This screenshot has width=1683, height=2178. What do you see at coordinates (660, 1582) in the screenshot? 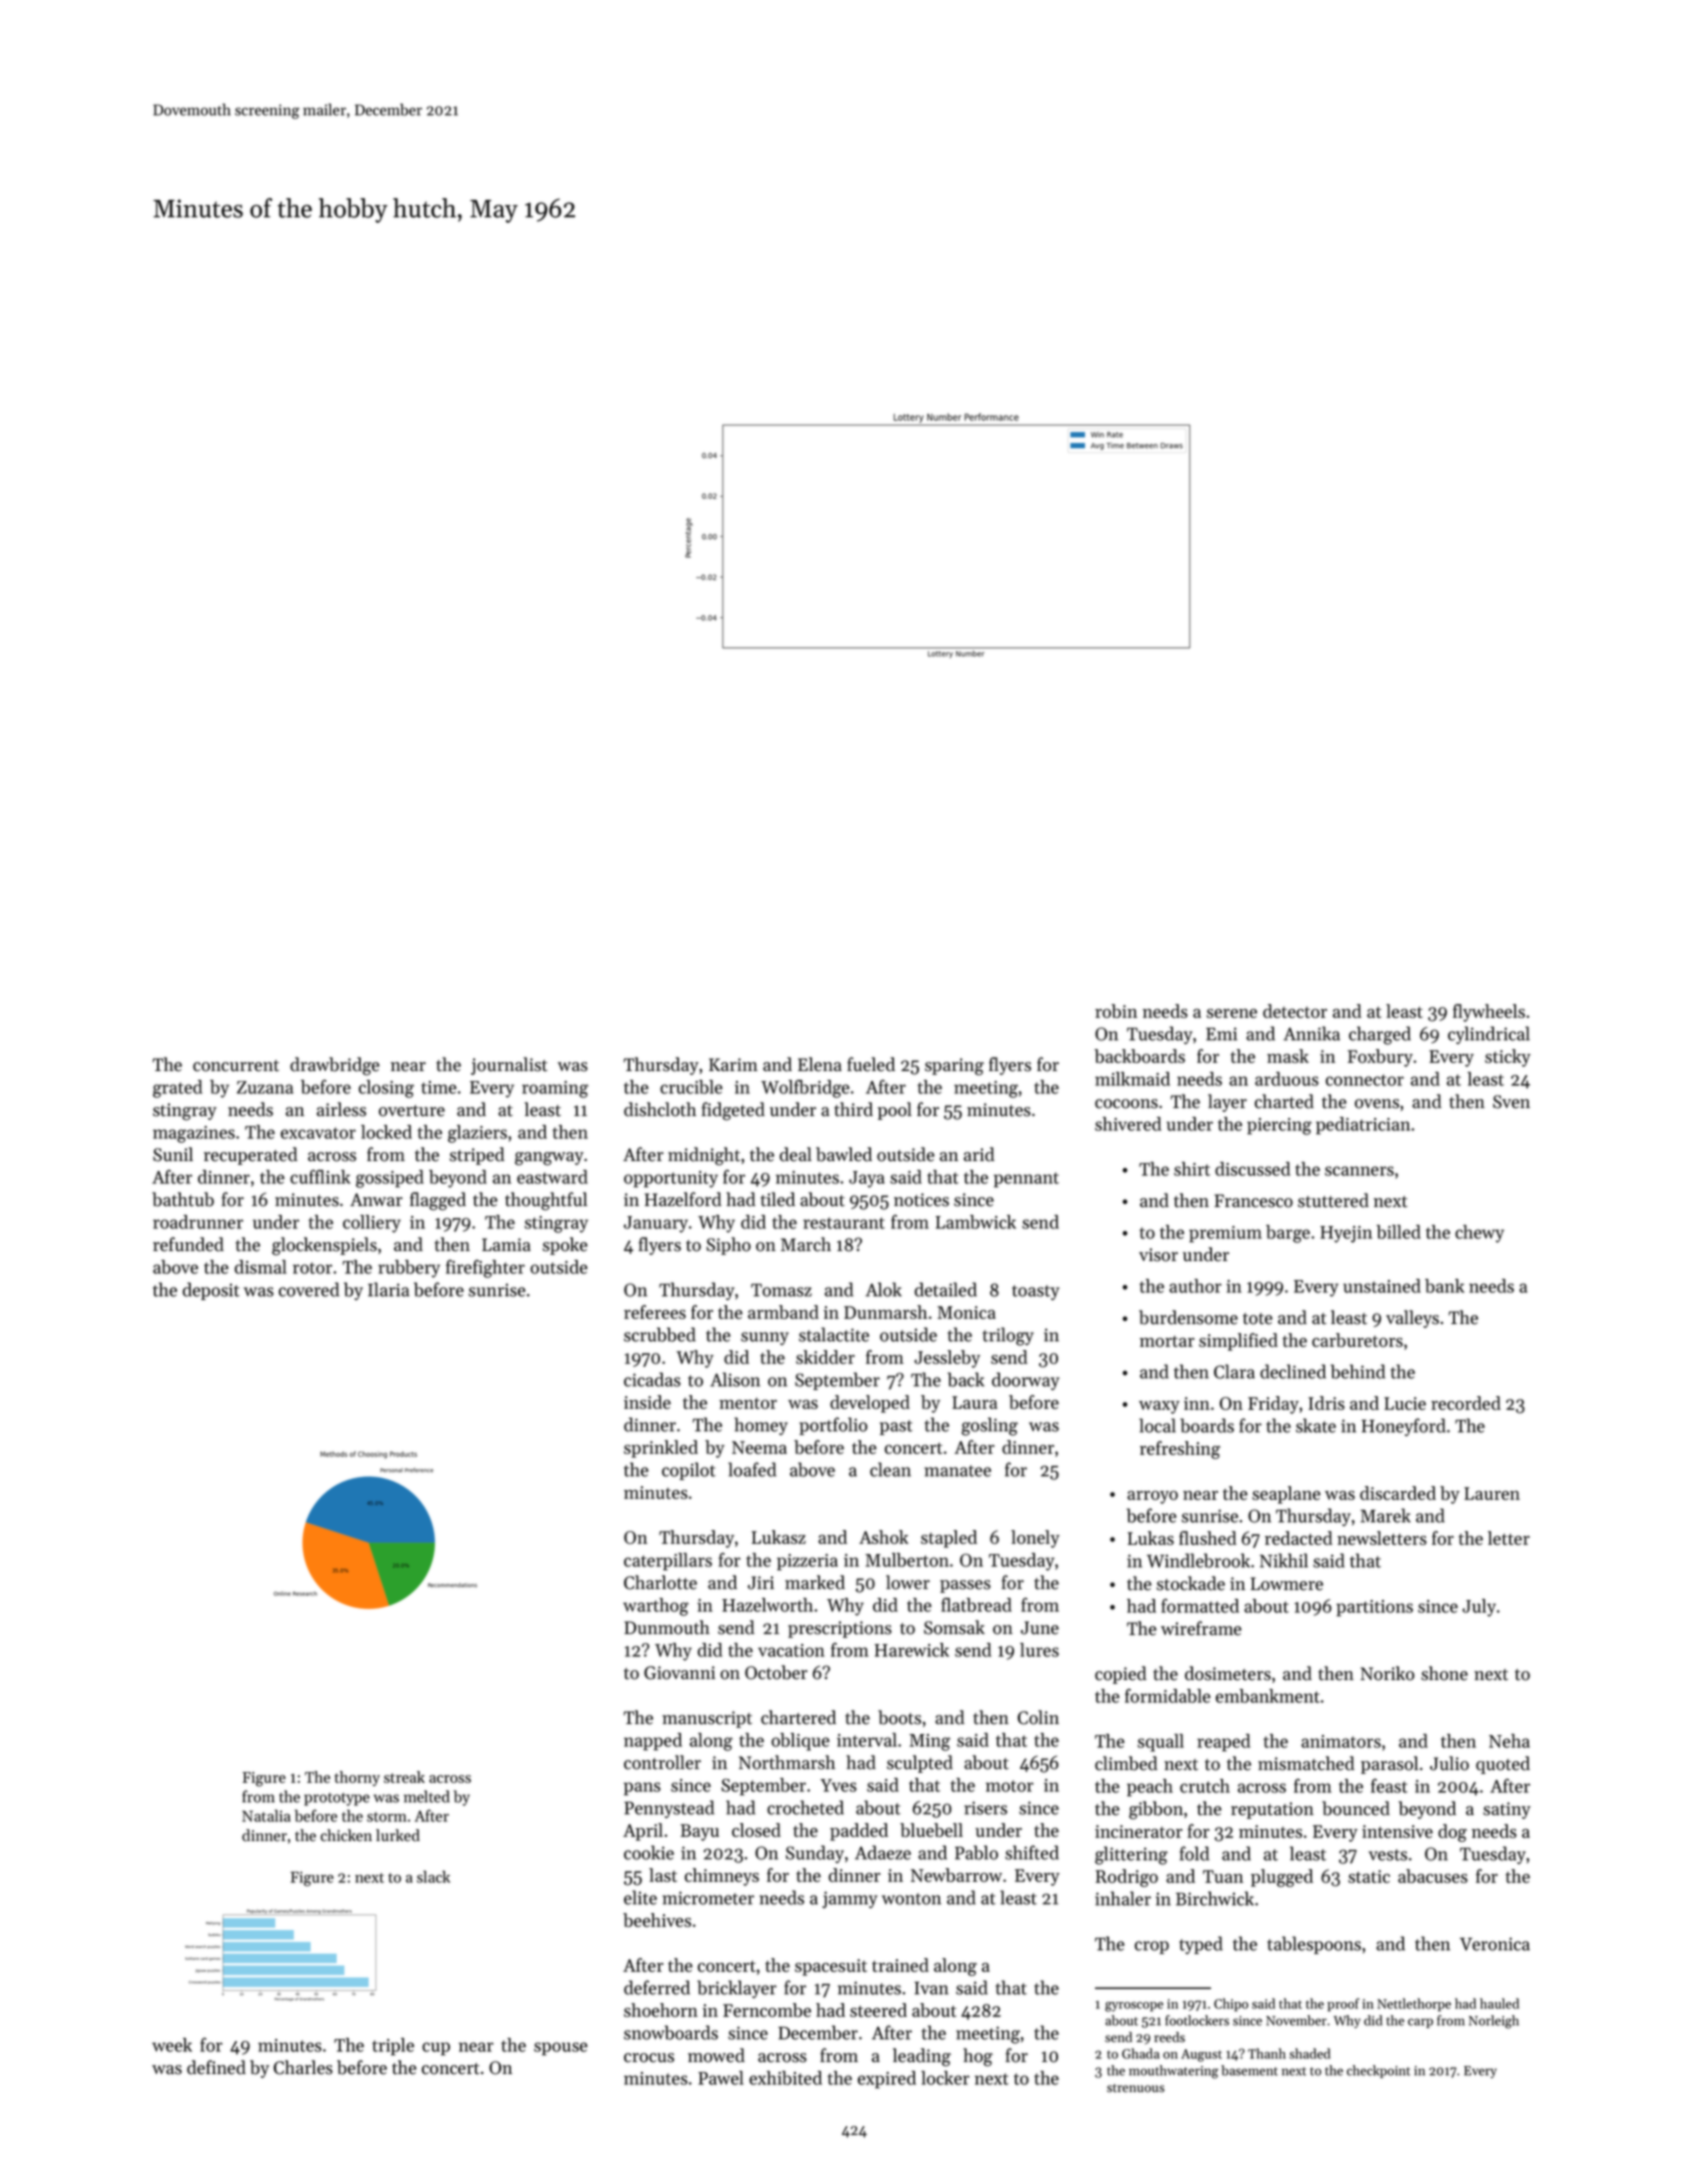
I see `Charlotte` at bounding box center [660, 1582].
